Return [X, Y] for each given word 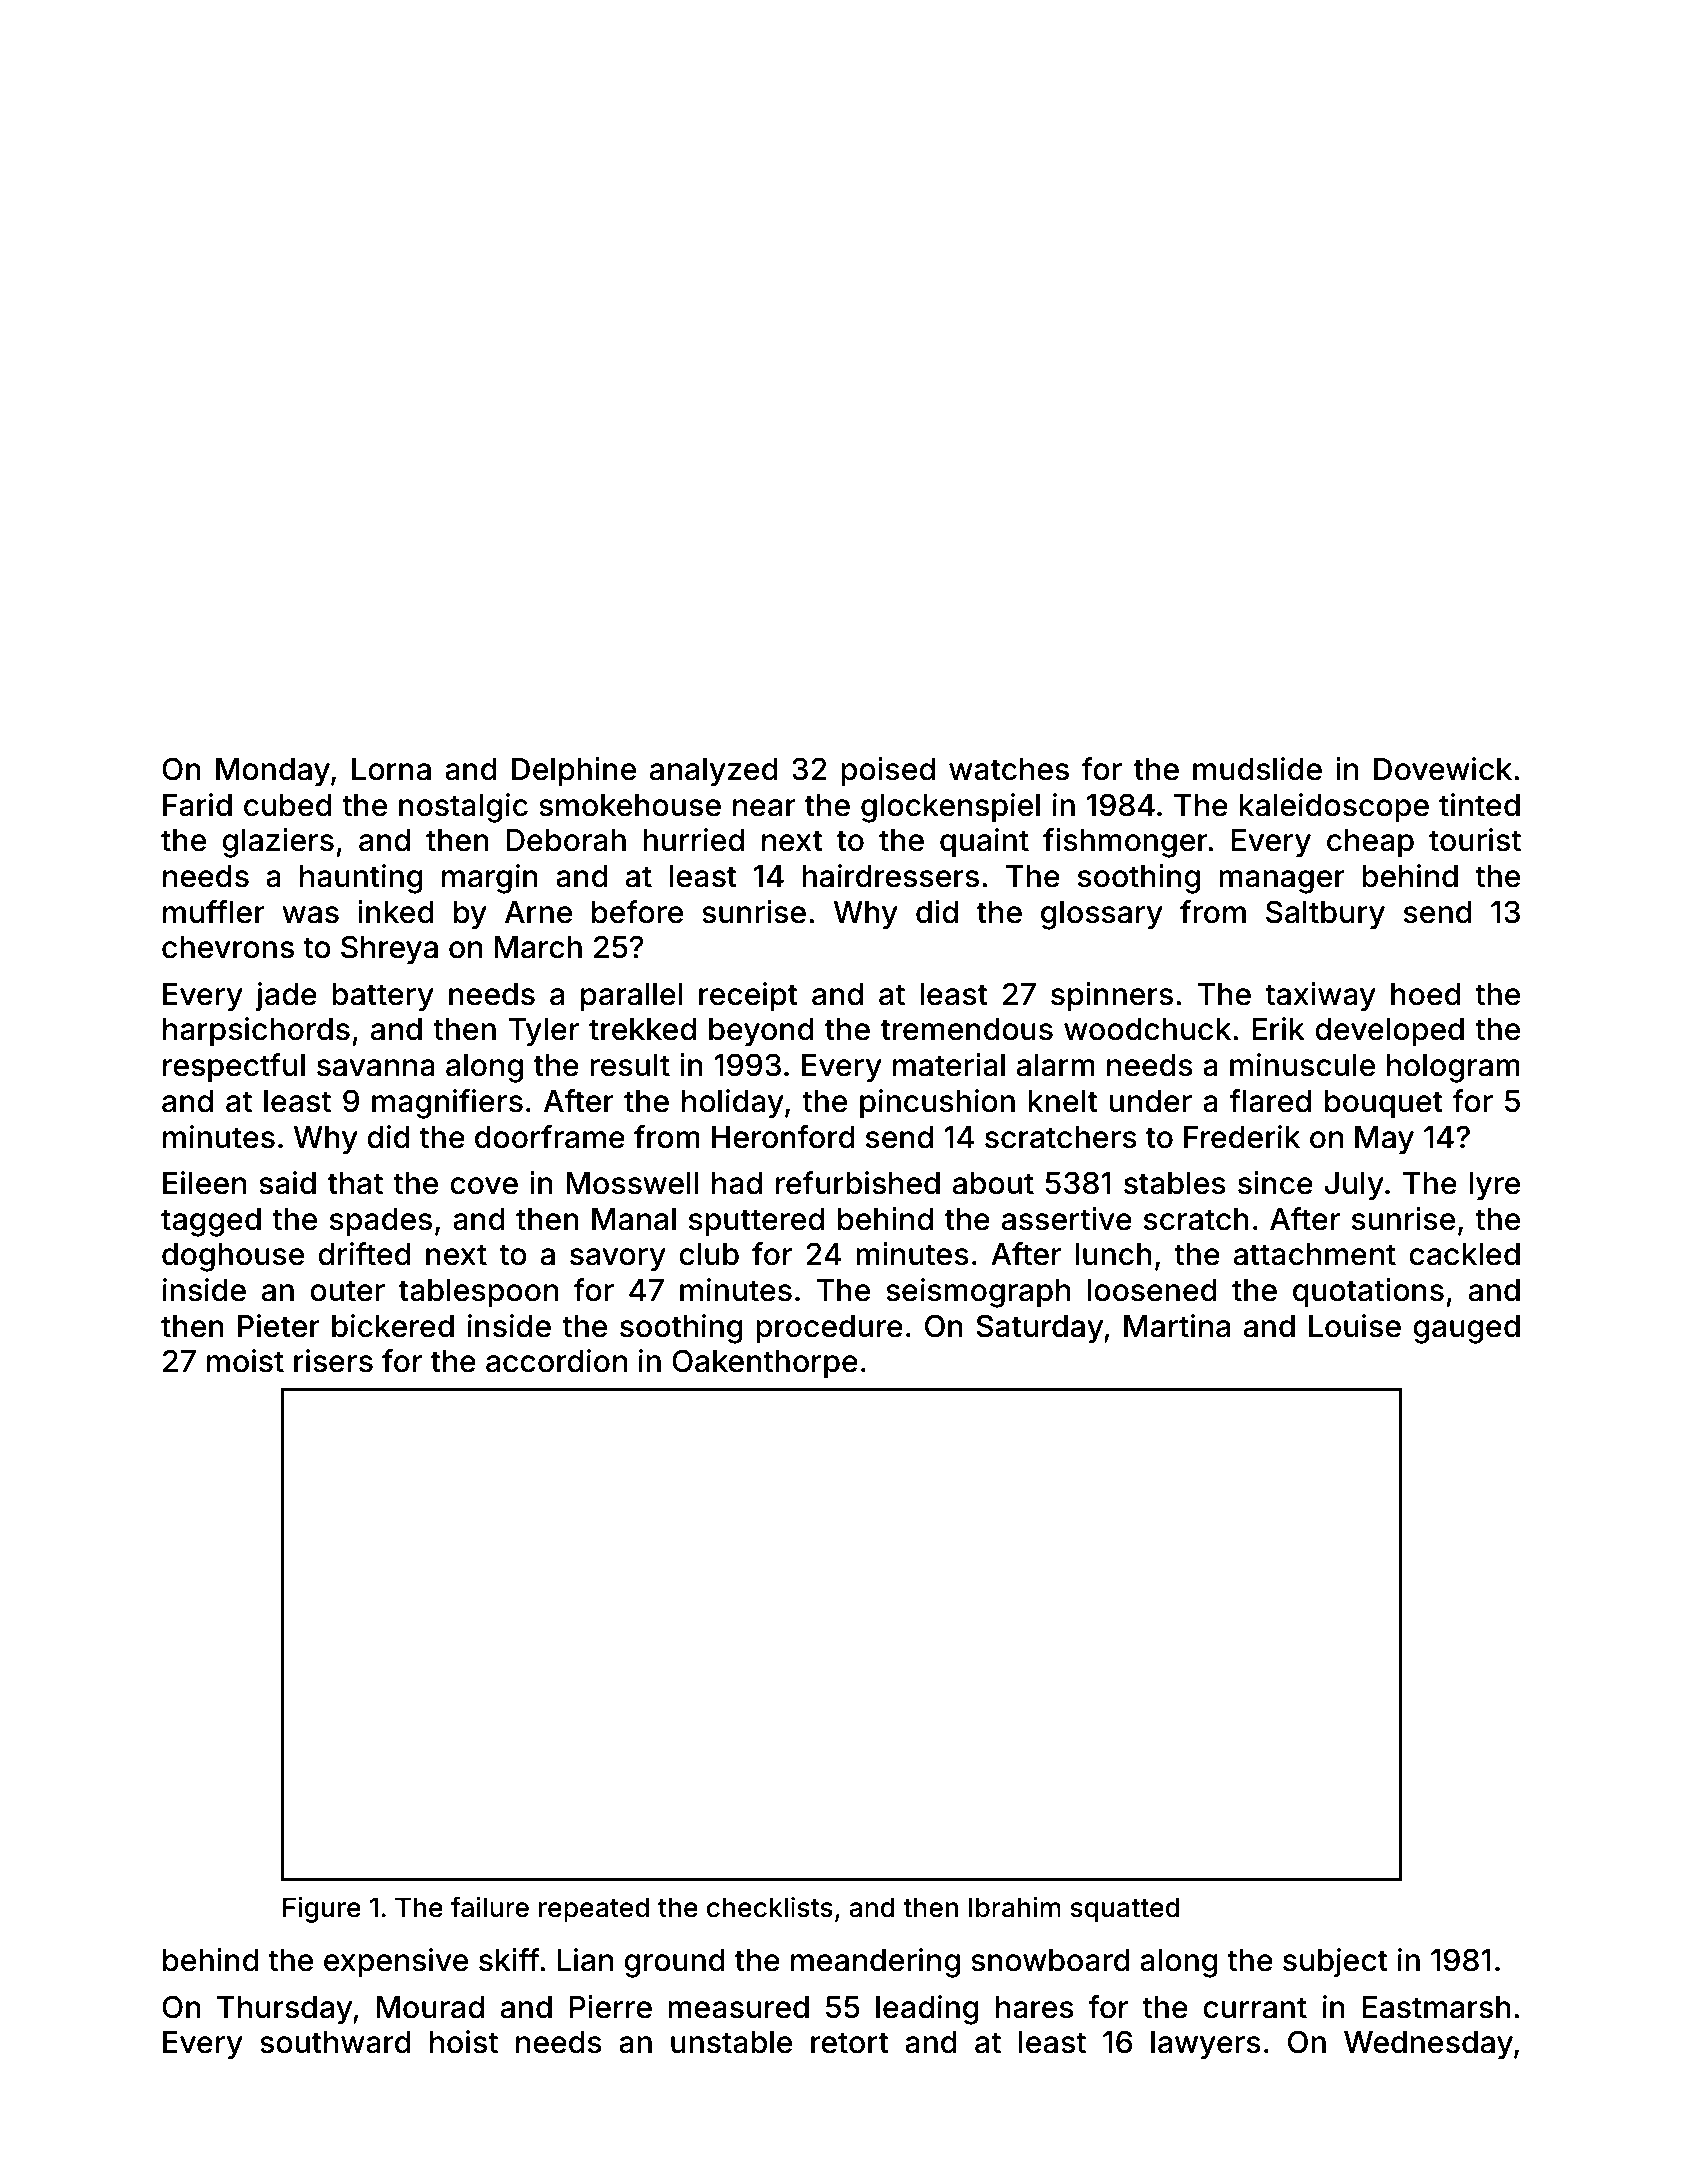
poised [888, 771]
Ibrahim [1015, 1907]
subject [1335, 1962]
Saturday [1039, 1329]
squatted [1125, 1910]
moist [245, 1361]
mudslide [1257, 769]
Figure [322, 1910]
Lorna [391, 769]
